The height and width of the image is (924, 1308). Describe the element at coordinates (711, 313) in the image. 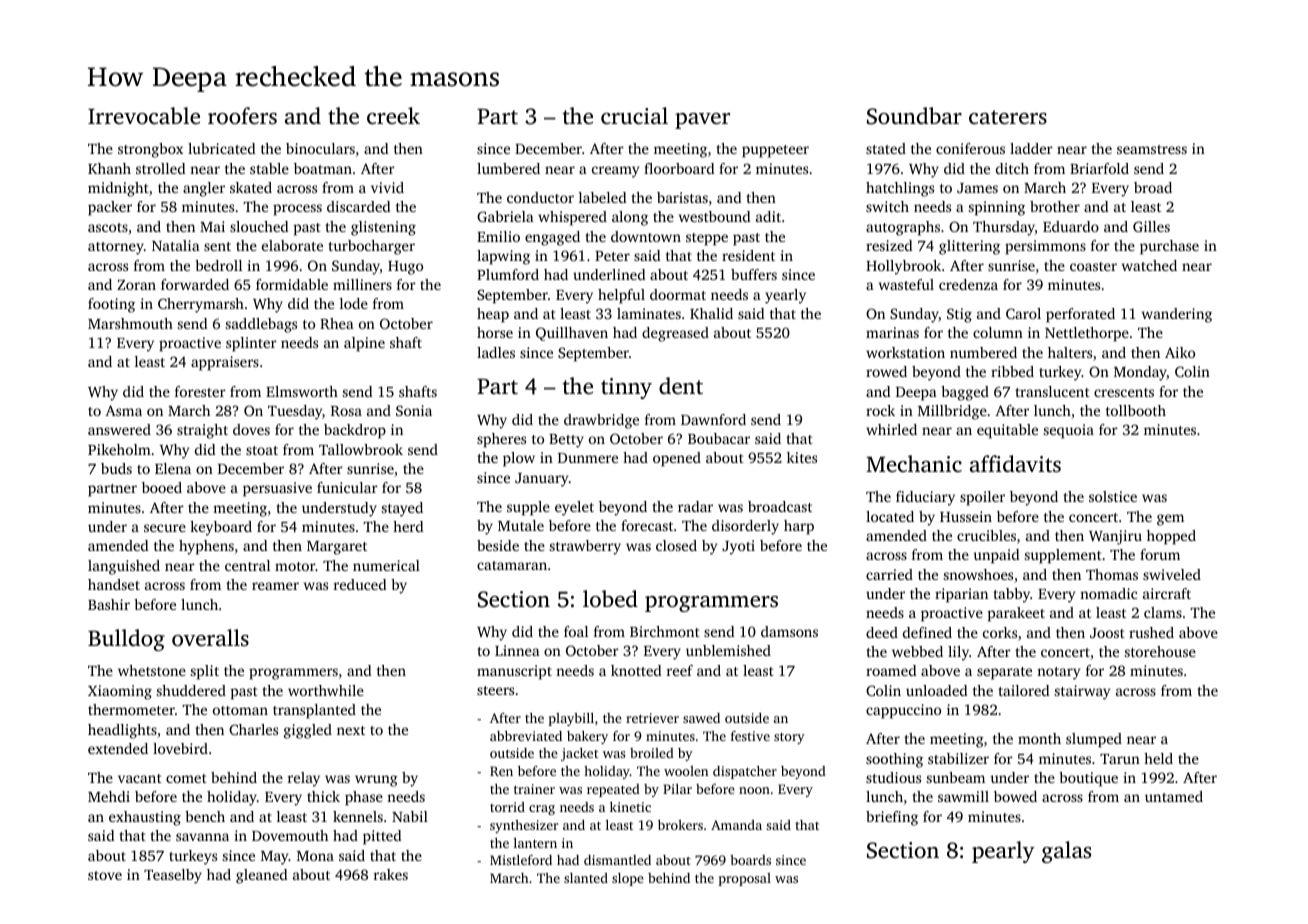

I see `Khalid` at that location.
